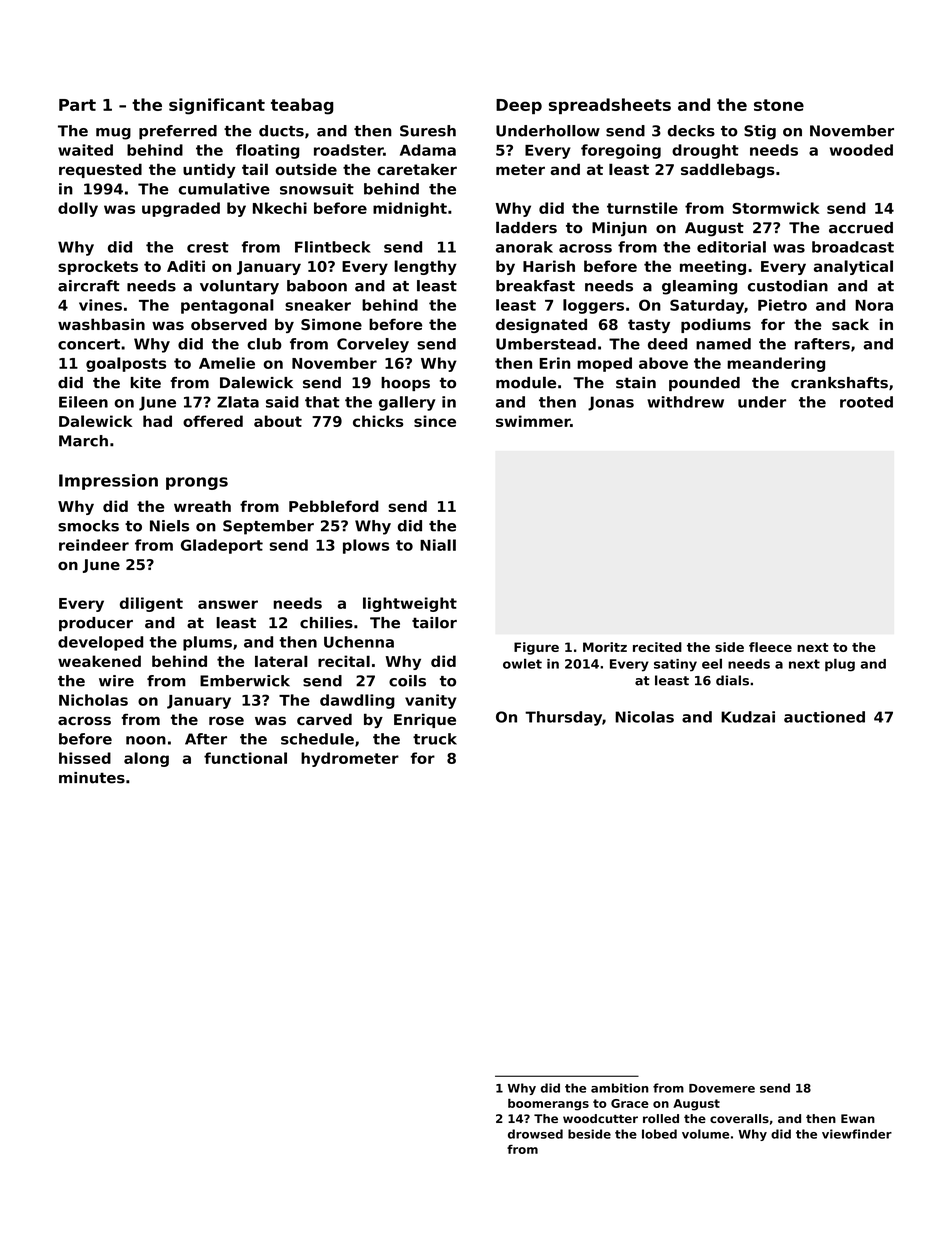 Image resolution: width=952 pixels, height=1233 pixels. Describe the element at coordinates (535, 1134) in the image. I see `drowsed` at that location.
